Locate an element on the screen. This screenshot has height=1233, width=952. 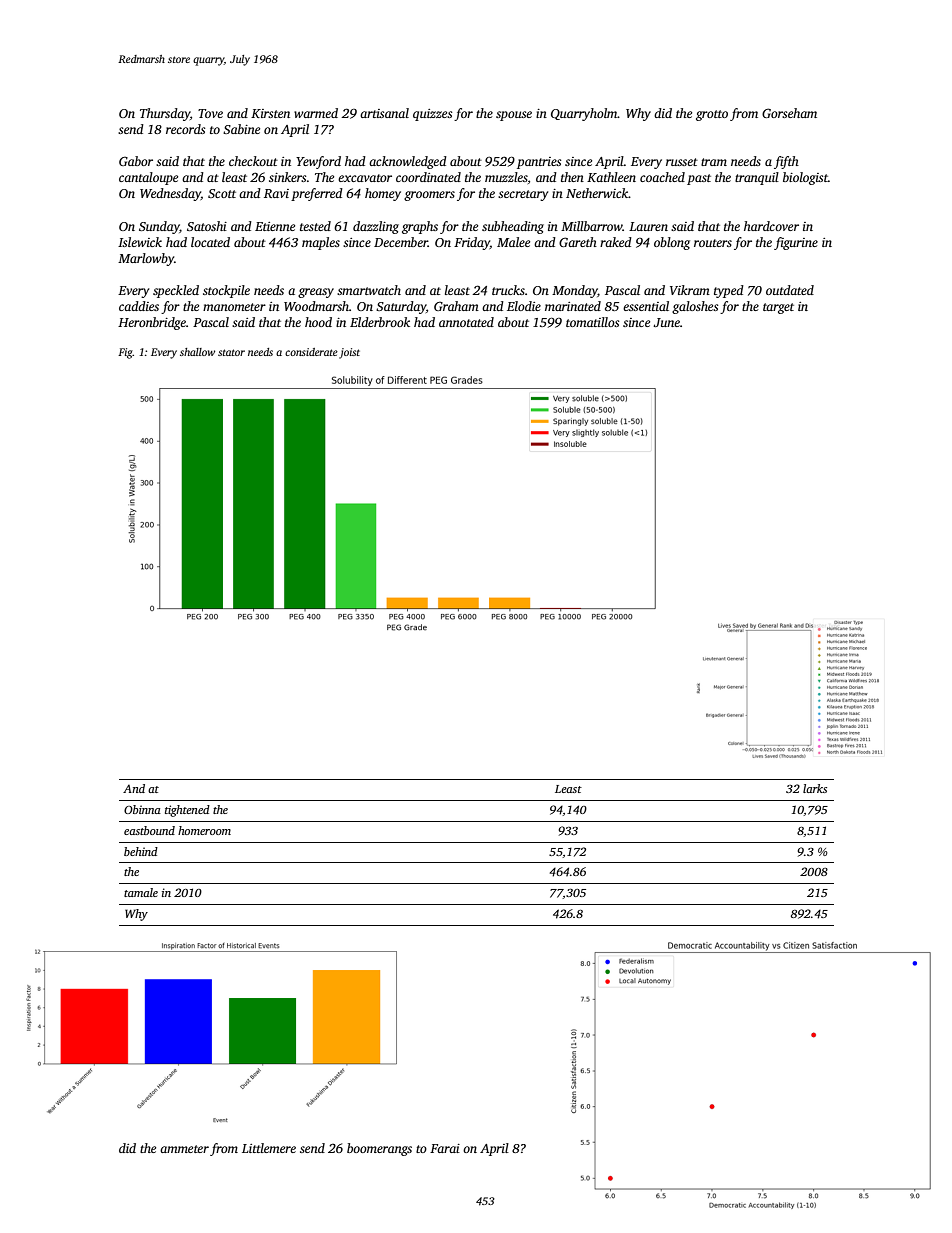
figurine is located at coordinates (796, 243).
